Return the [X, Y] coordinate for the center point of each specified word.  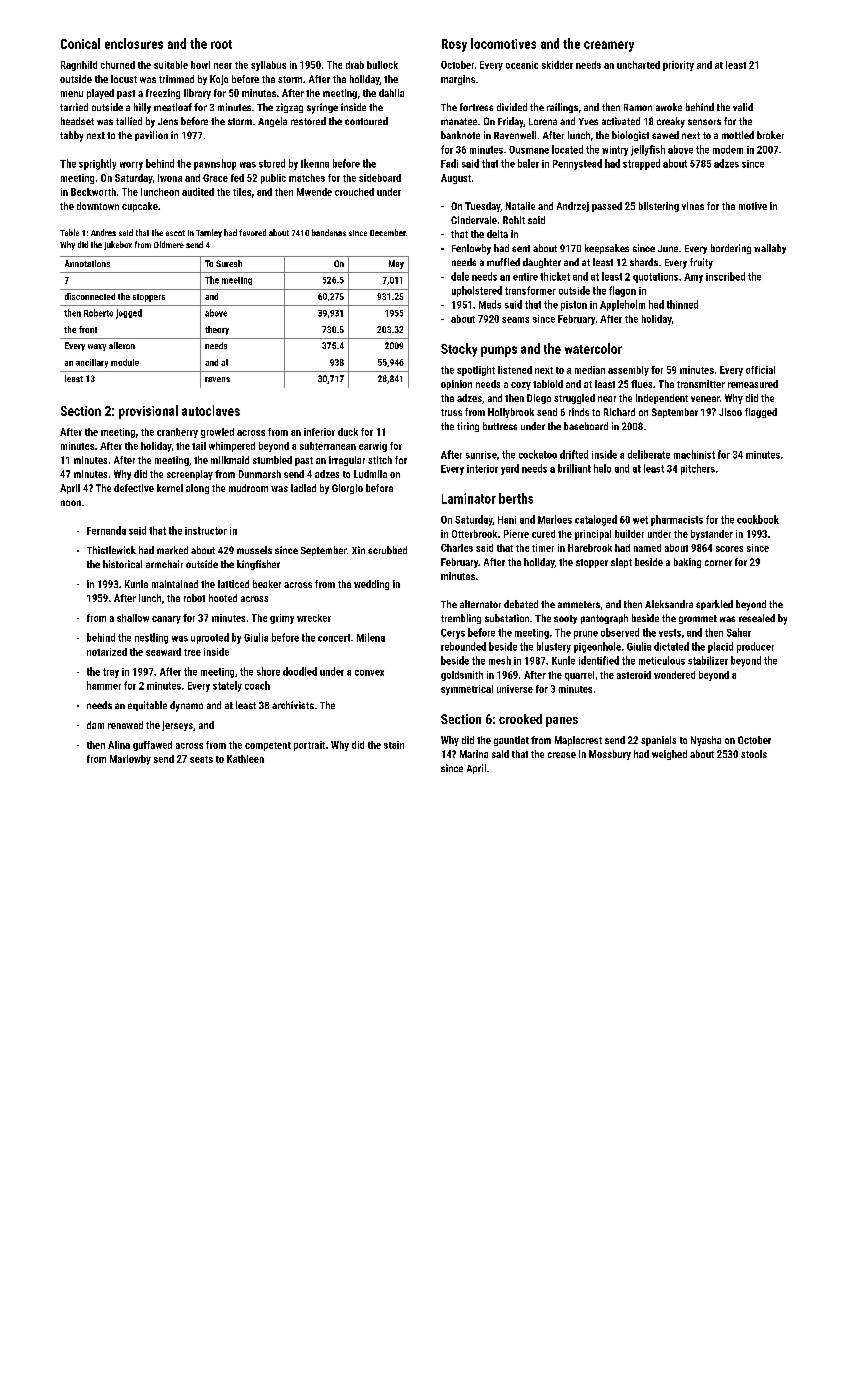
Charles [457, 548]
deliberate [649, 454]
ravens [217, 379]
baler [528, 163]
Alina [119, 745]
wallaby [770, 249]
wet [640, 520]
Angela [272, 122]
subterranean [328, 446]
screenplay [190, 475]
